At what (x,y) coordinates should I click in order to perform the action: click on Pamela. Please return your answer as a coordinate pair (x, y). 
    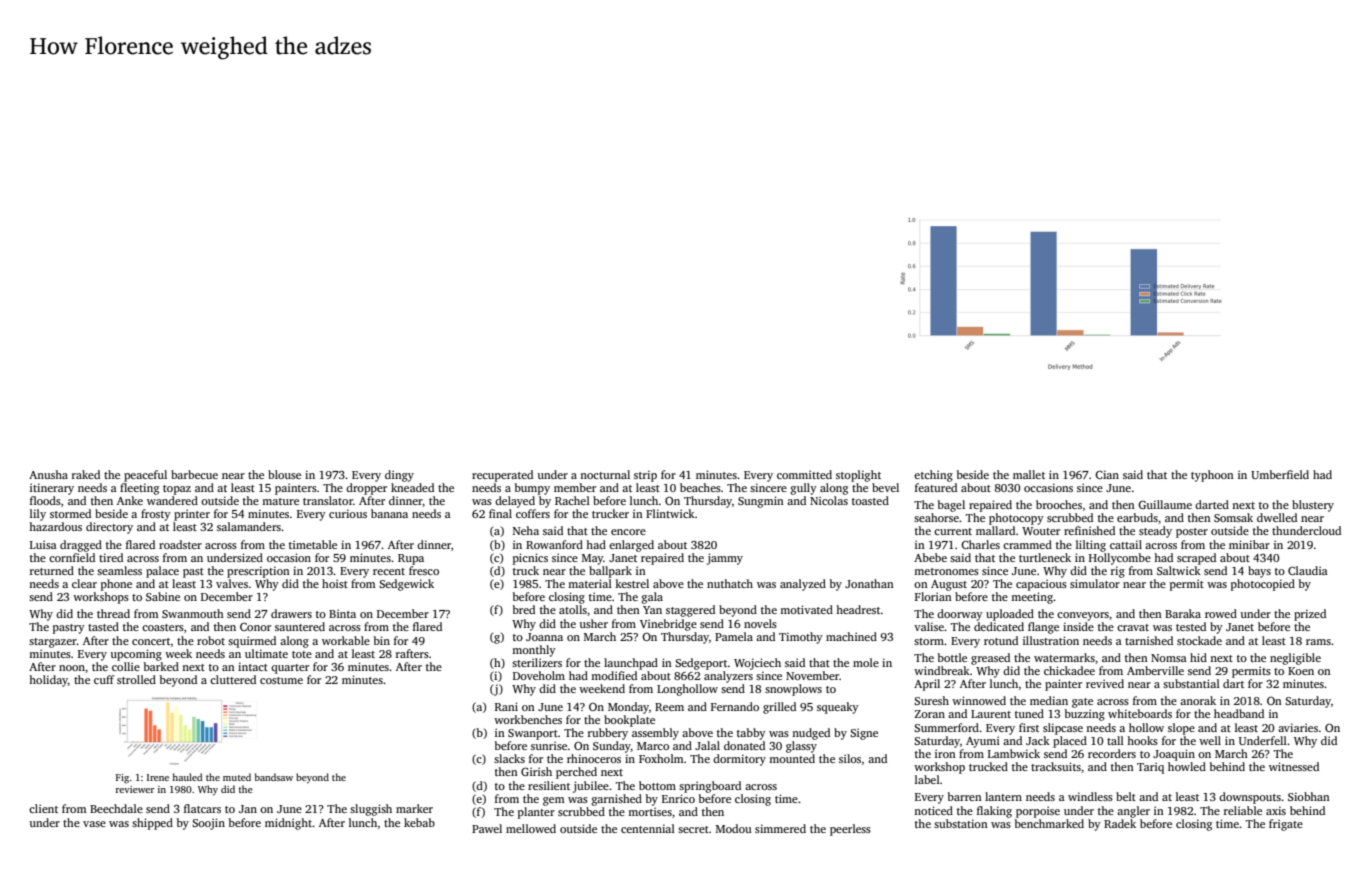
    Looking at the image, I should click on (734, 636).
